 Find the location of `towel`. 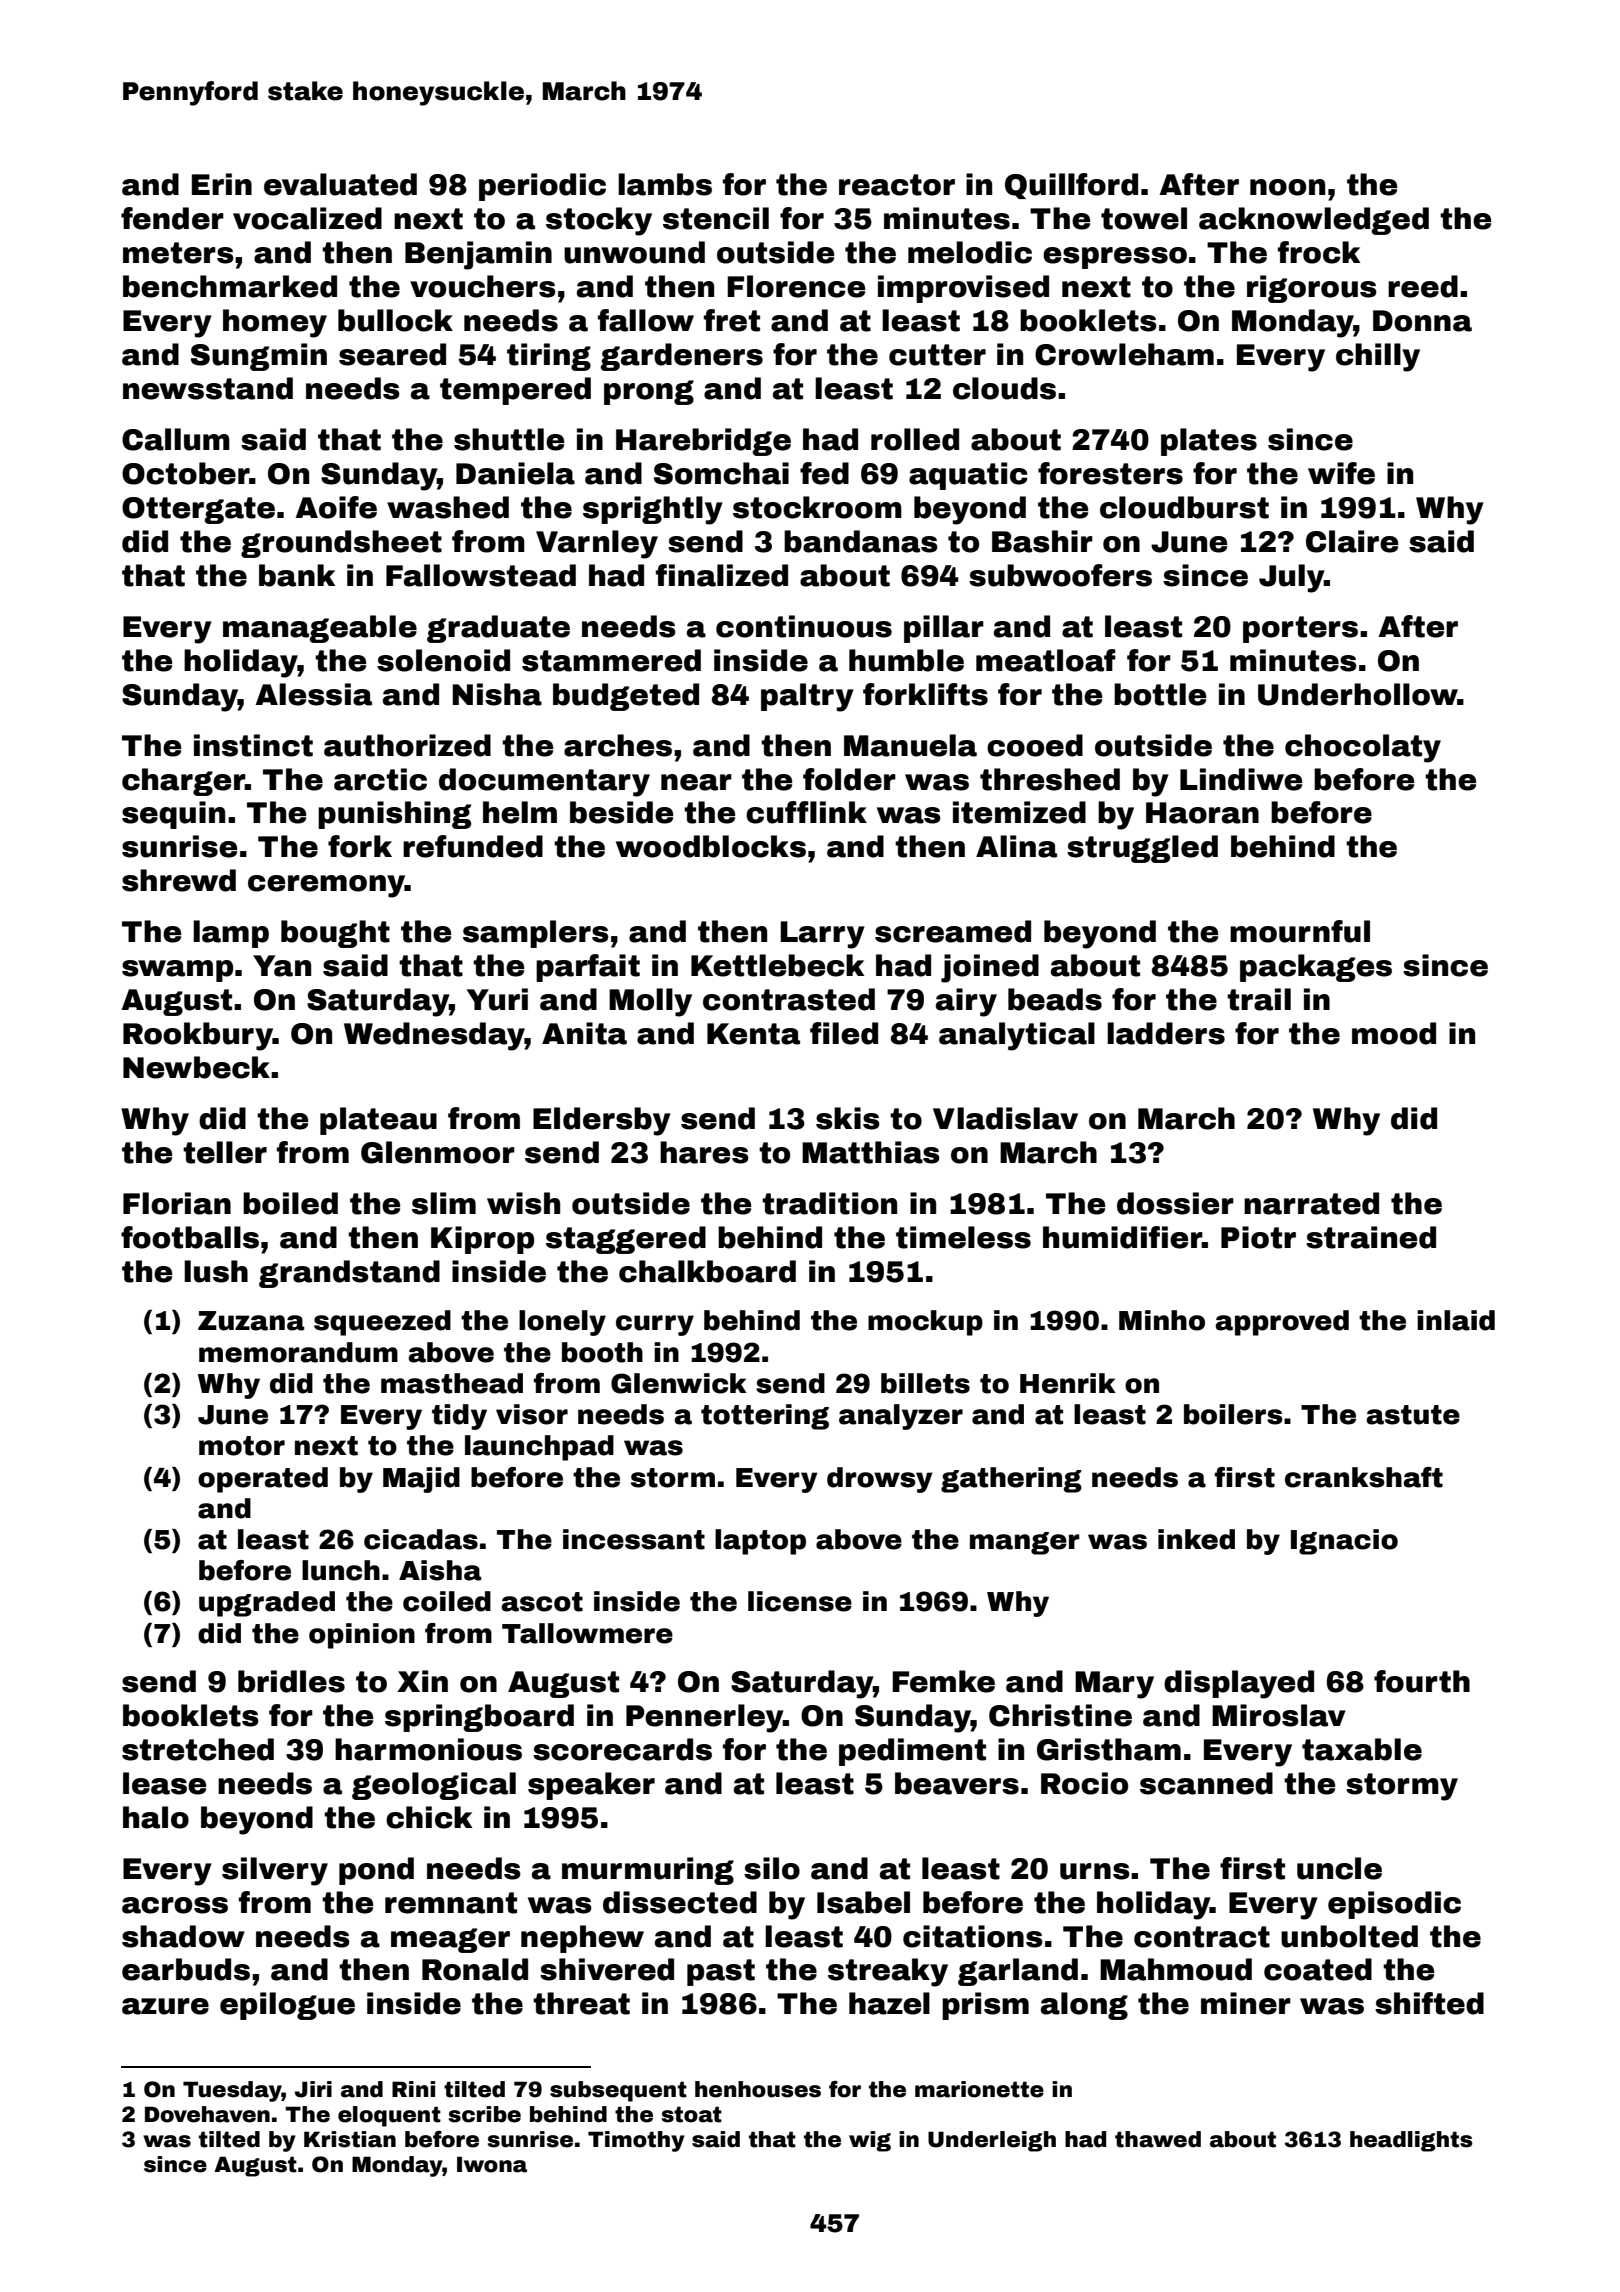

towel is located at coordinates (1144, 218).
